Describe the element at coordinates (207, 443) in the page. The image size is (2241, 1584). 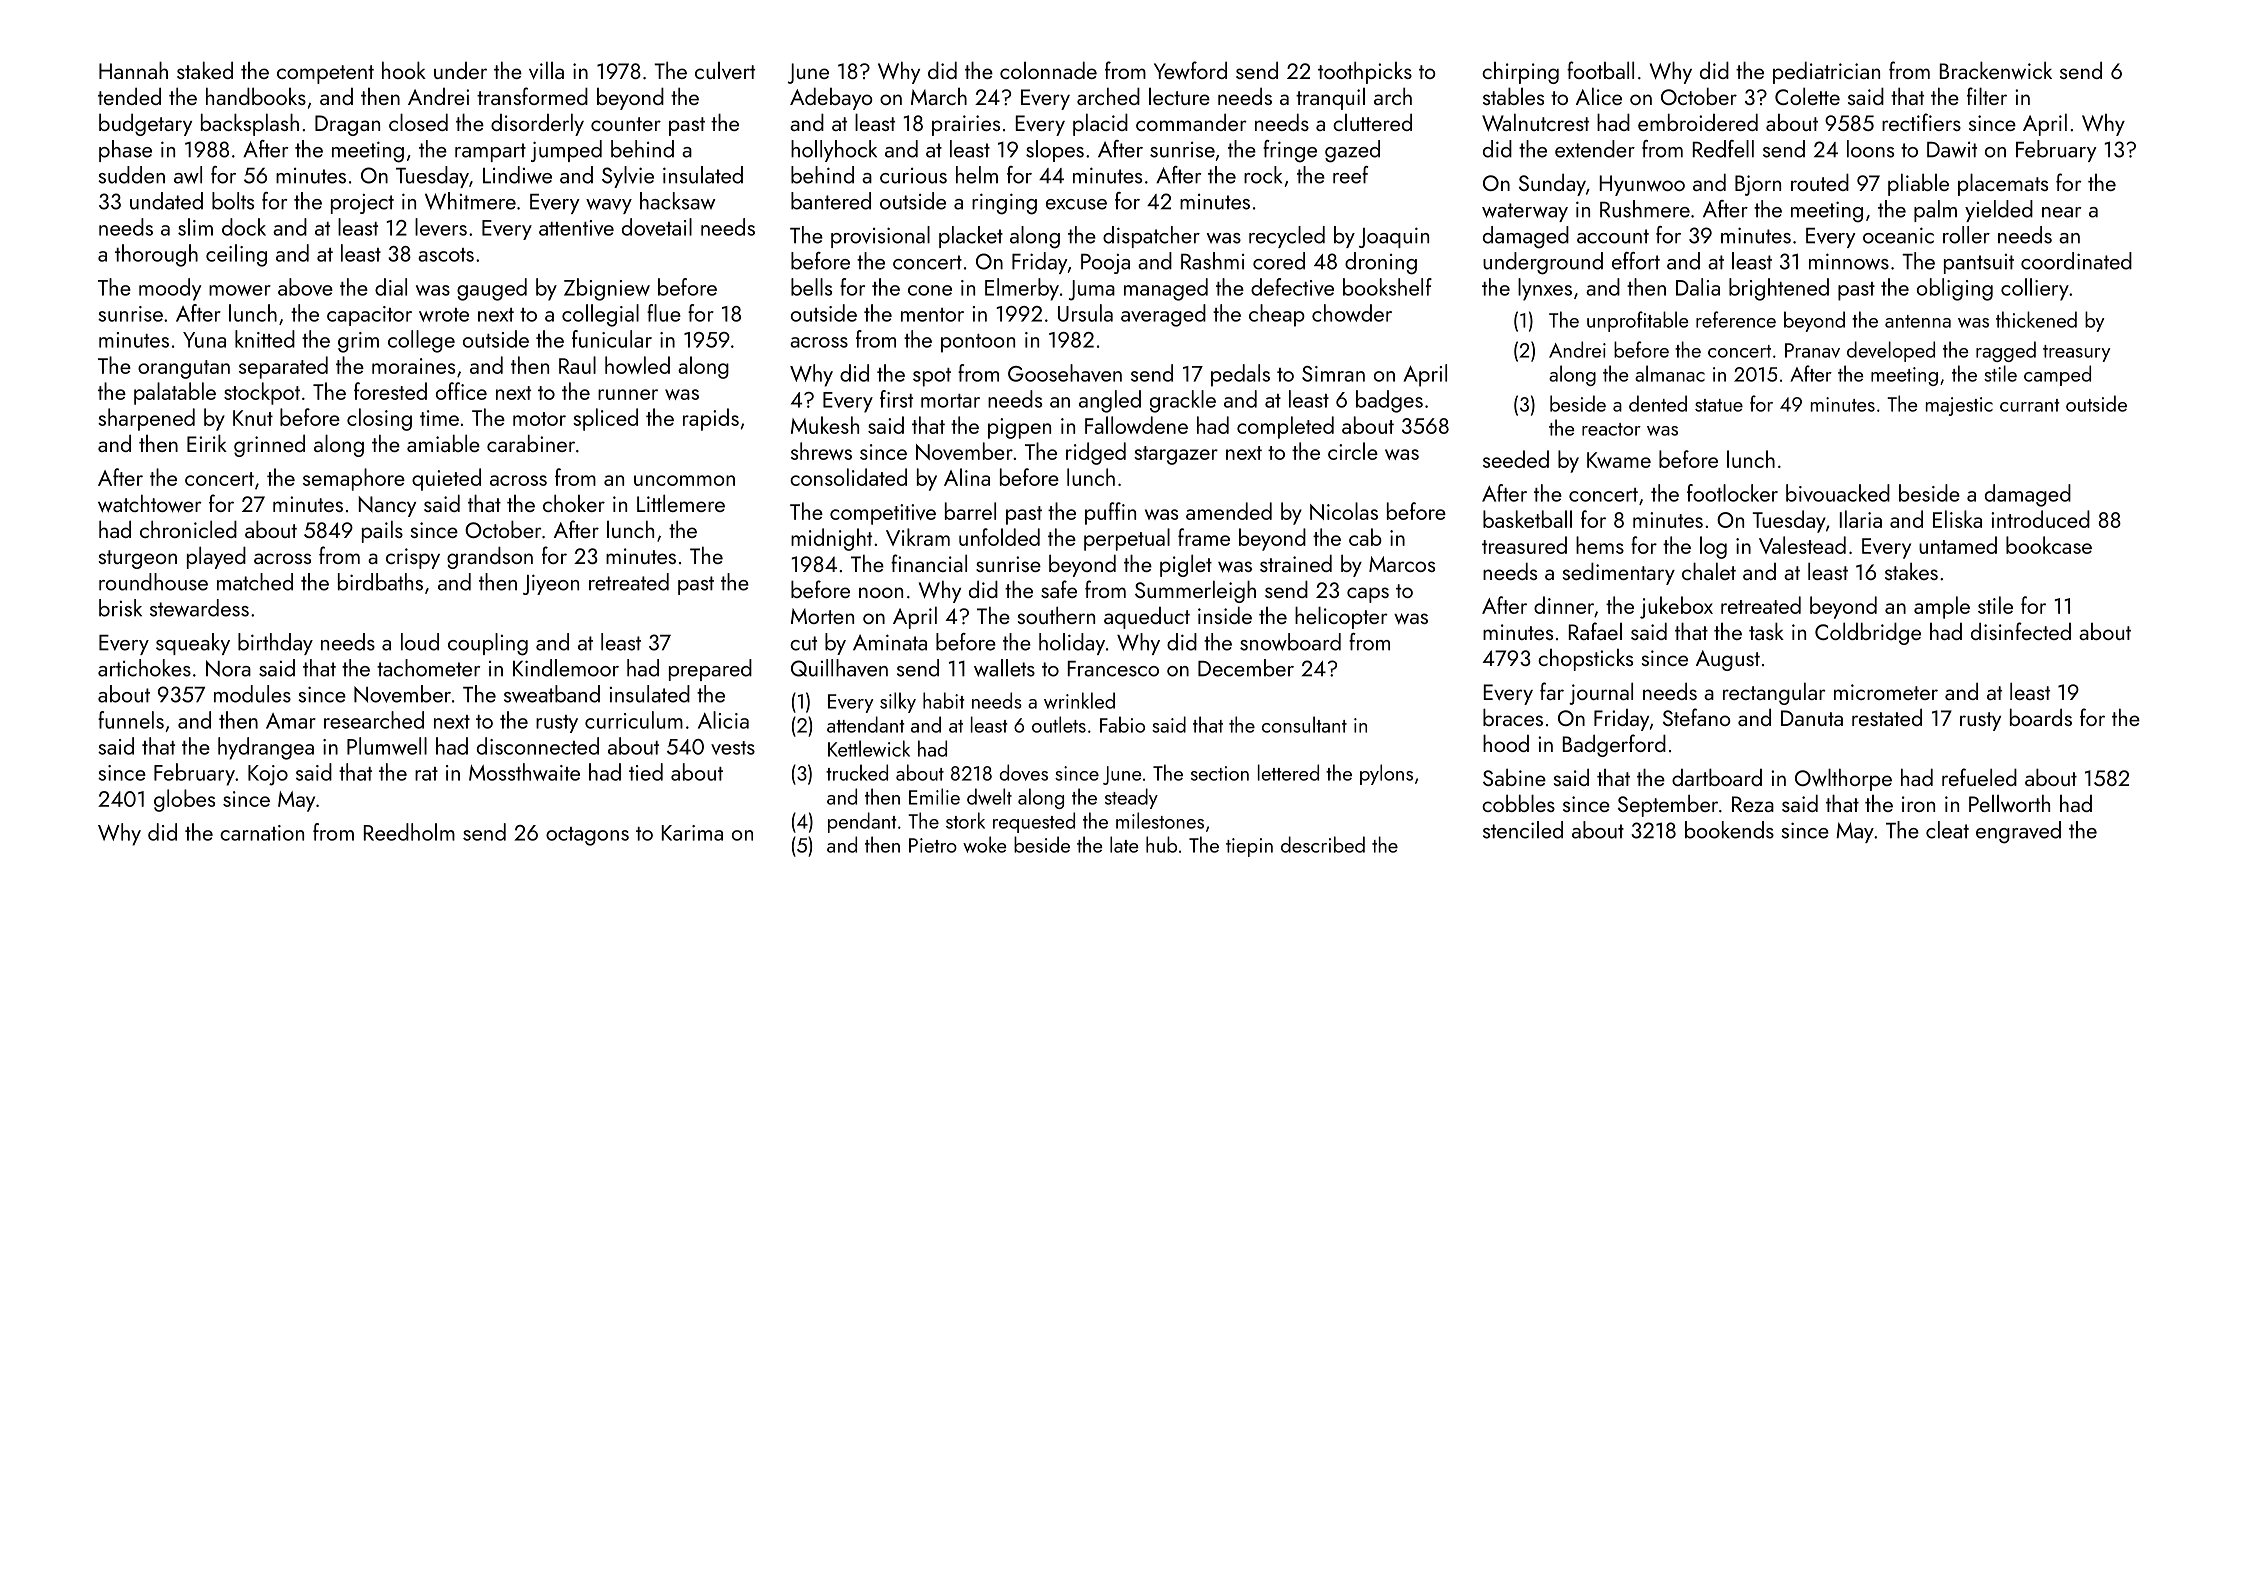
I see `Eirik` at that location.
